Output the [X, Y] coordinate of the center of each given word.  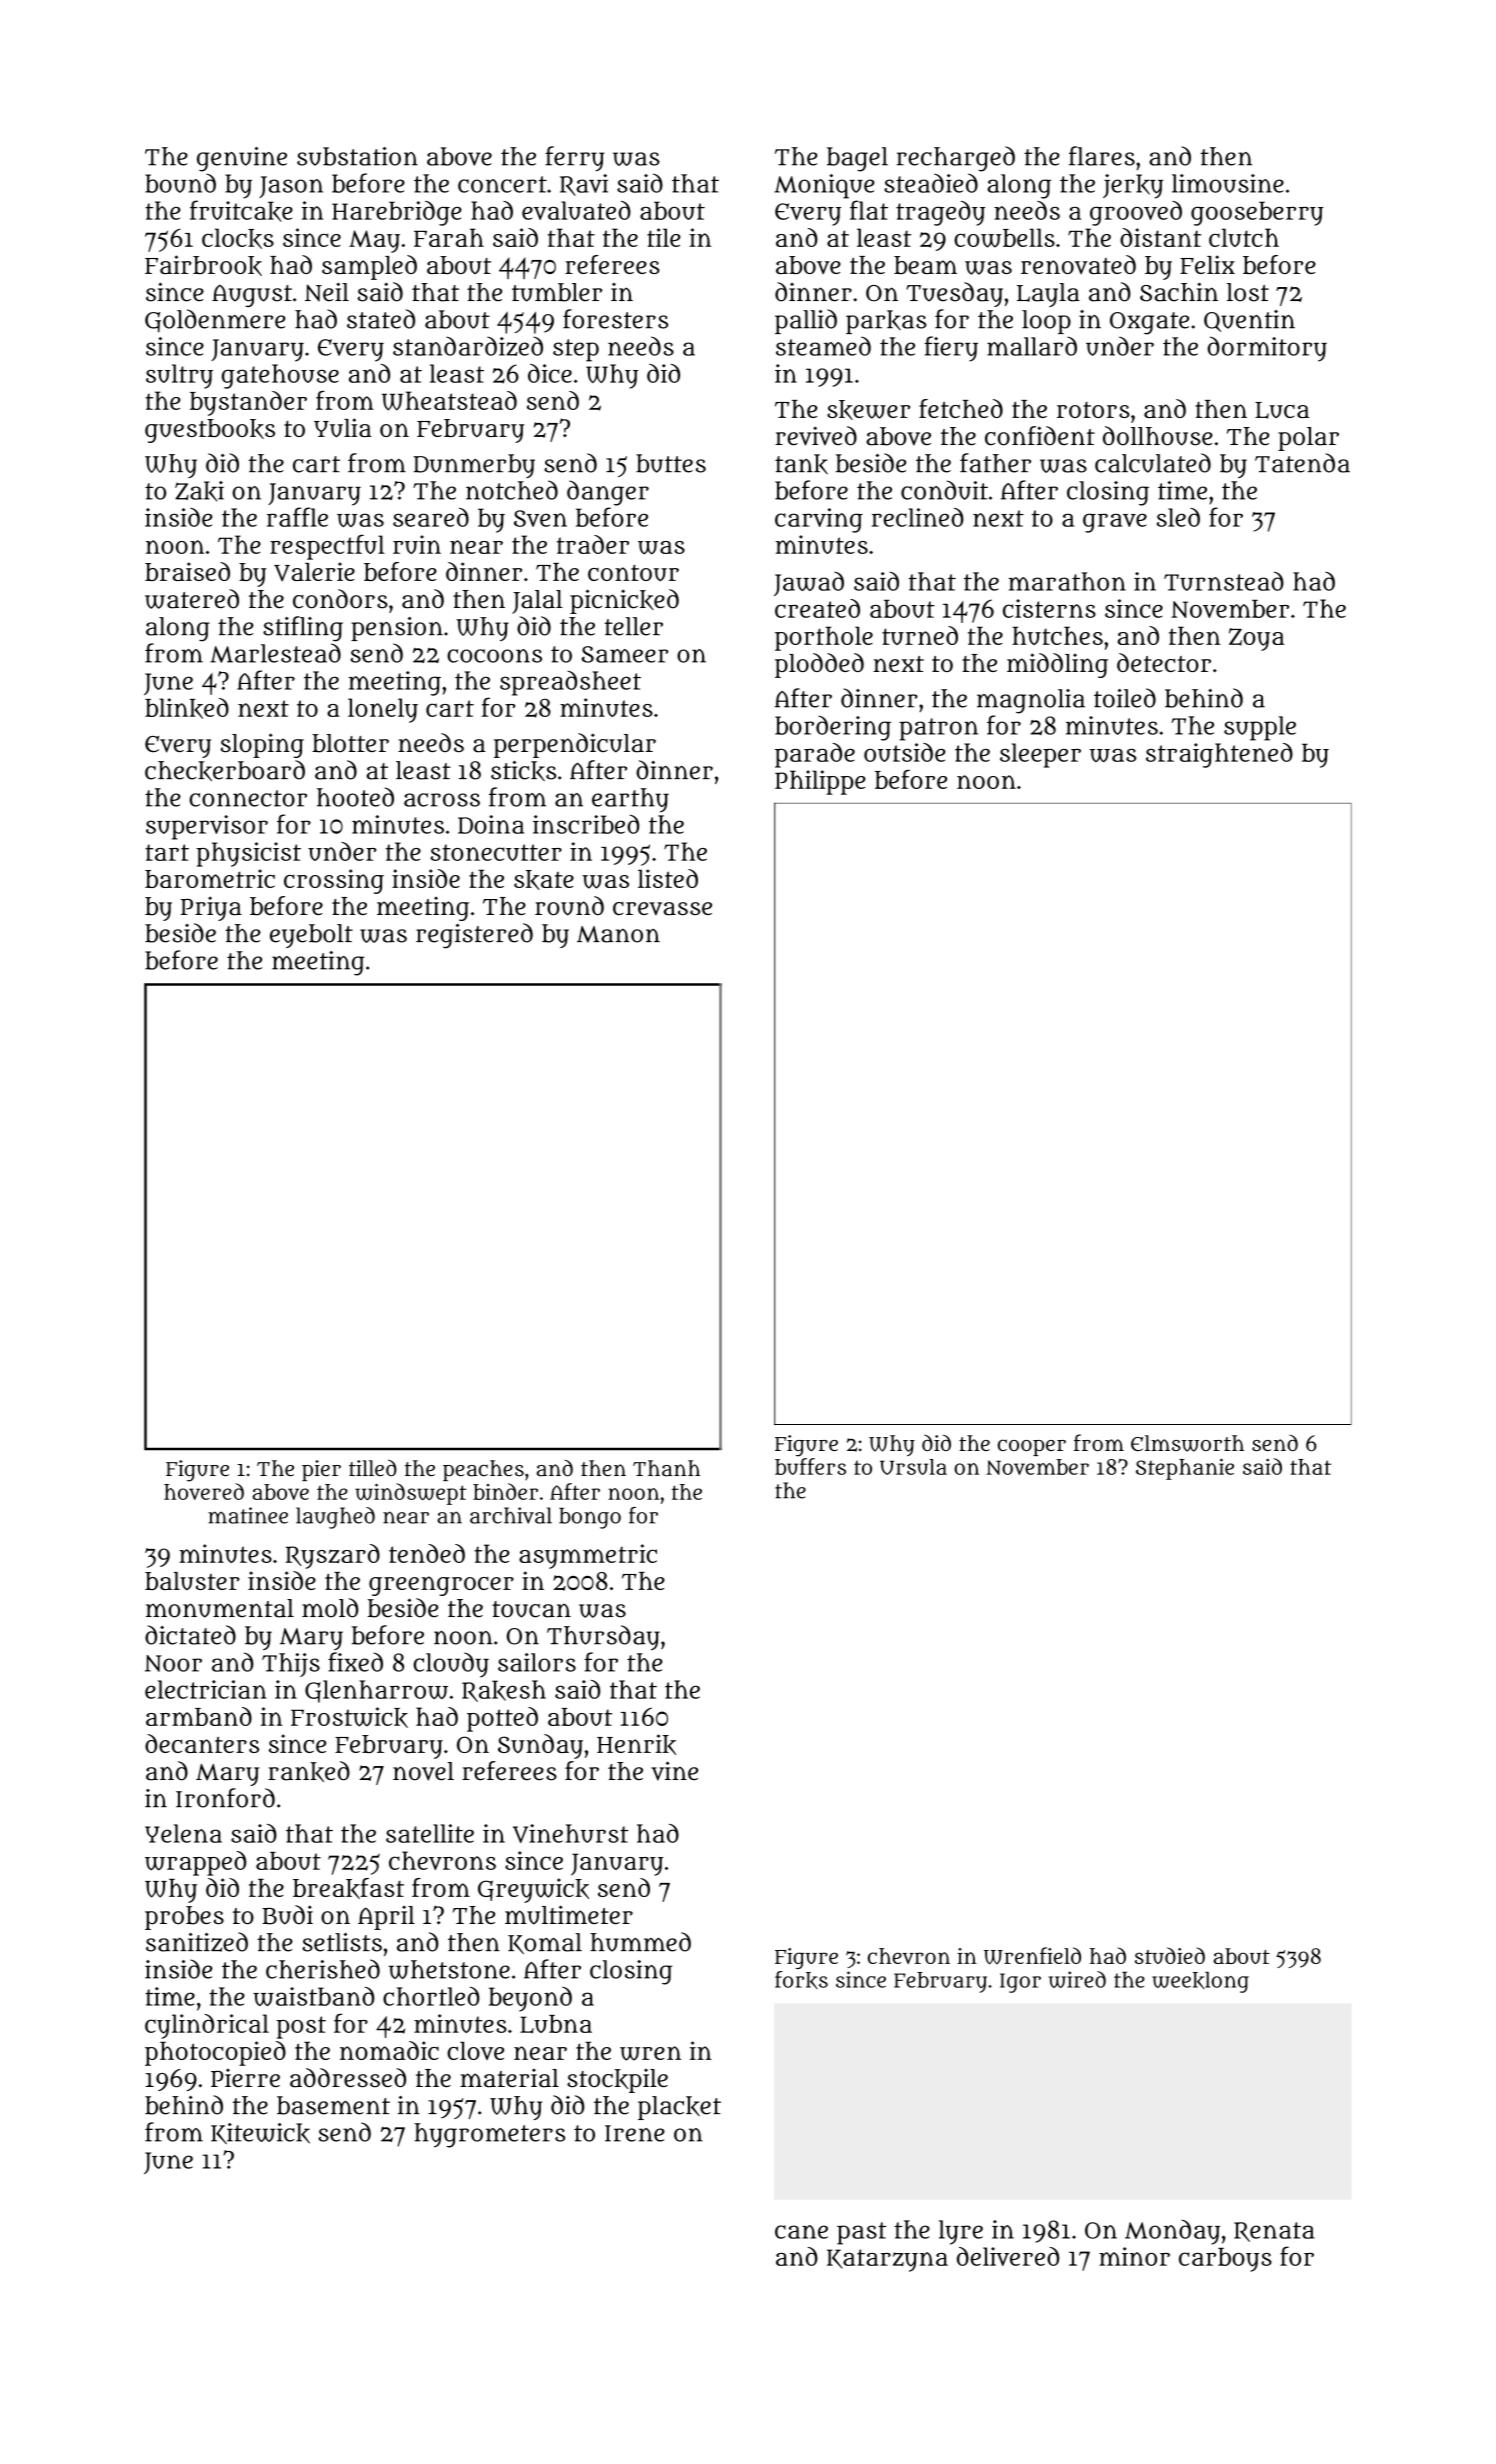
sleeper [1040, 755]
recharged [956, 159]
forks [801, 1980]
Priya [211, 908]
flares [1102, 156]
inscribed [586, 824]
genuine [242, 159]
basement [333, 2105]
